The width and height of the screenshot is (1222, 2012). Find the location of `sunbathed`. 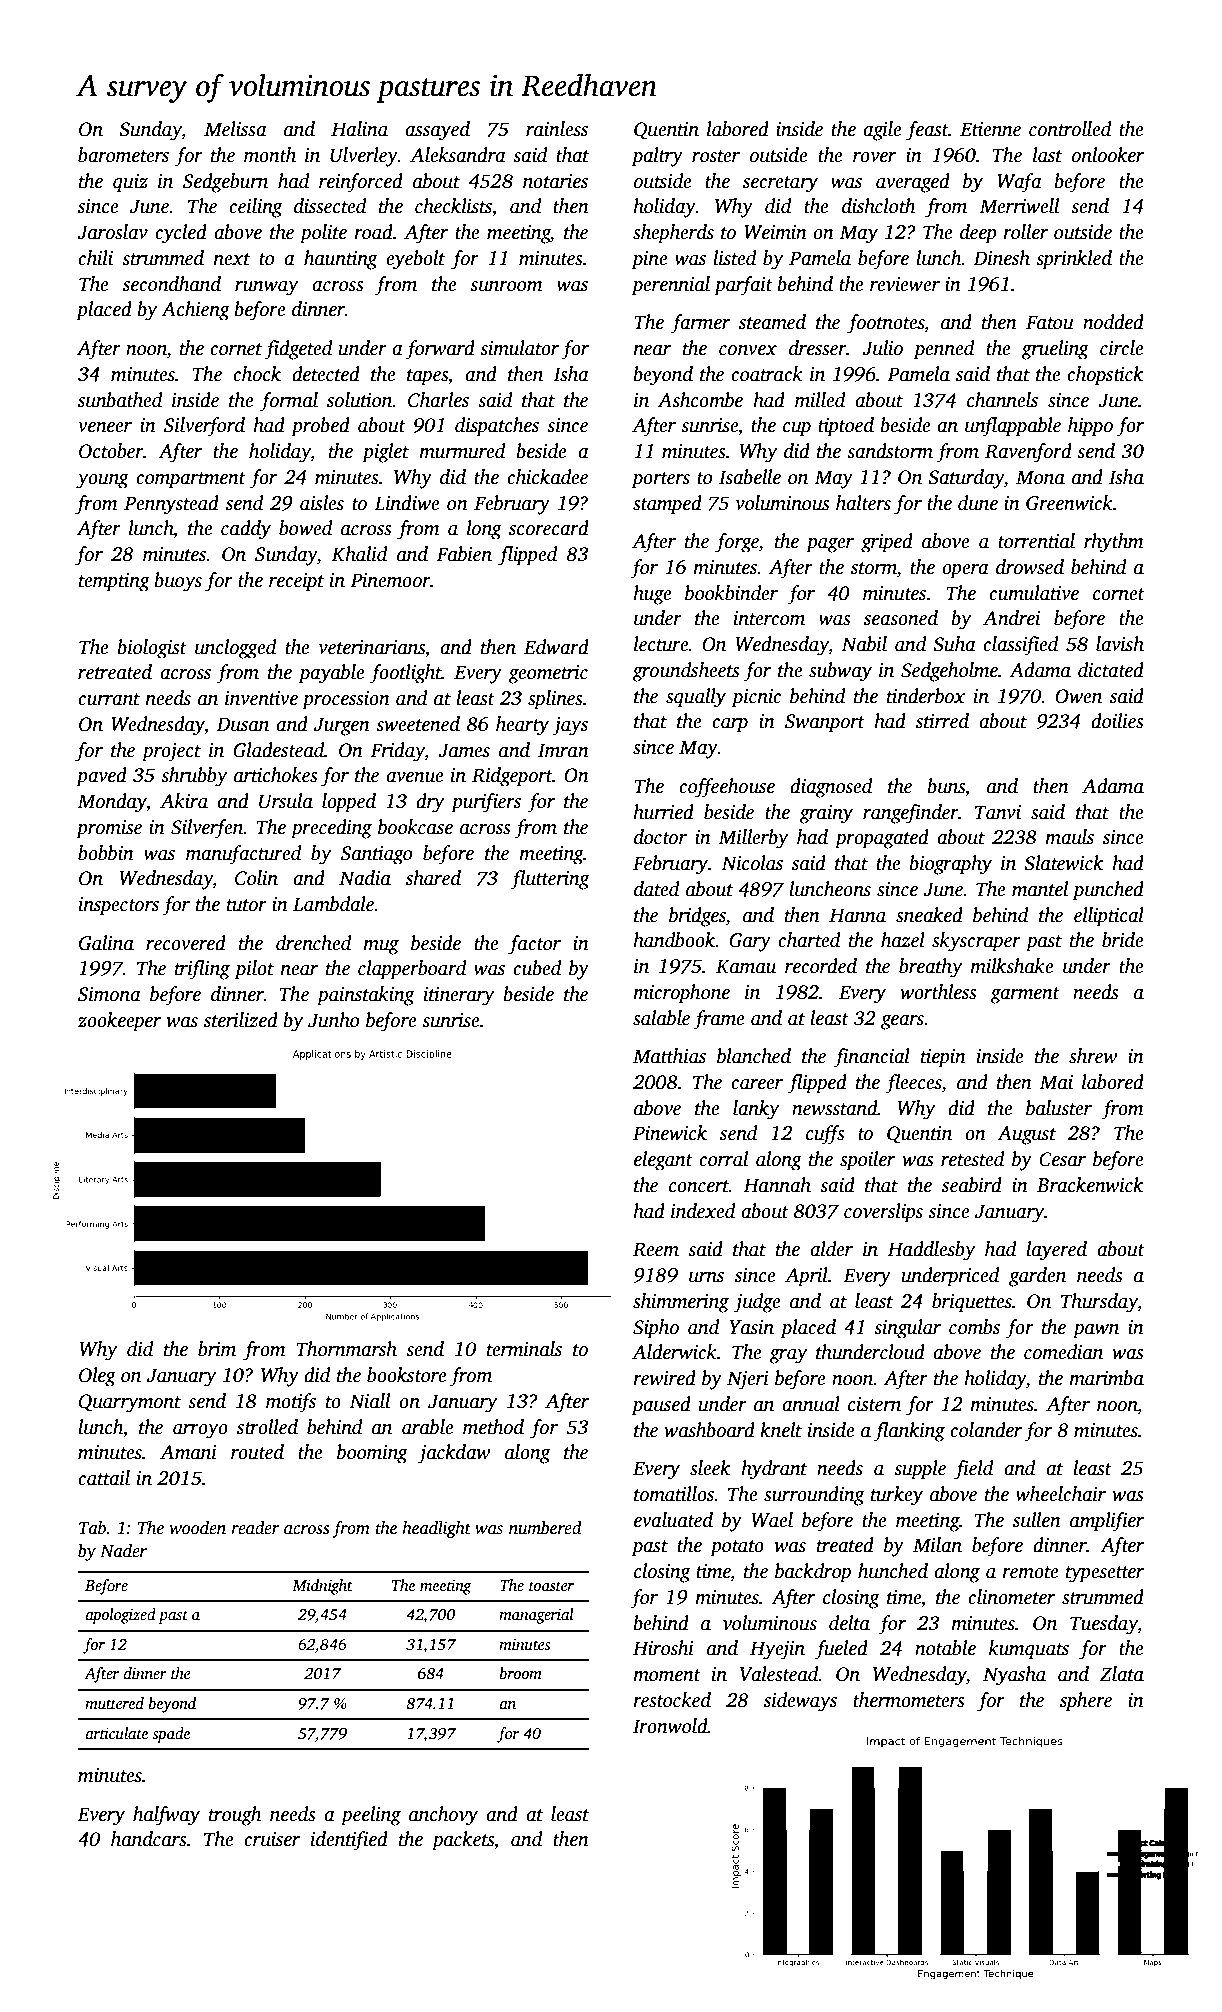

sunbathed is located at coordinates (120, 400).
